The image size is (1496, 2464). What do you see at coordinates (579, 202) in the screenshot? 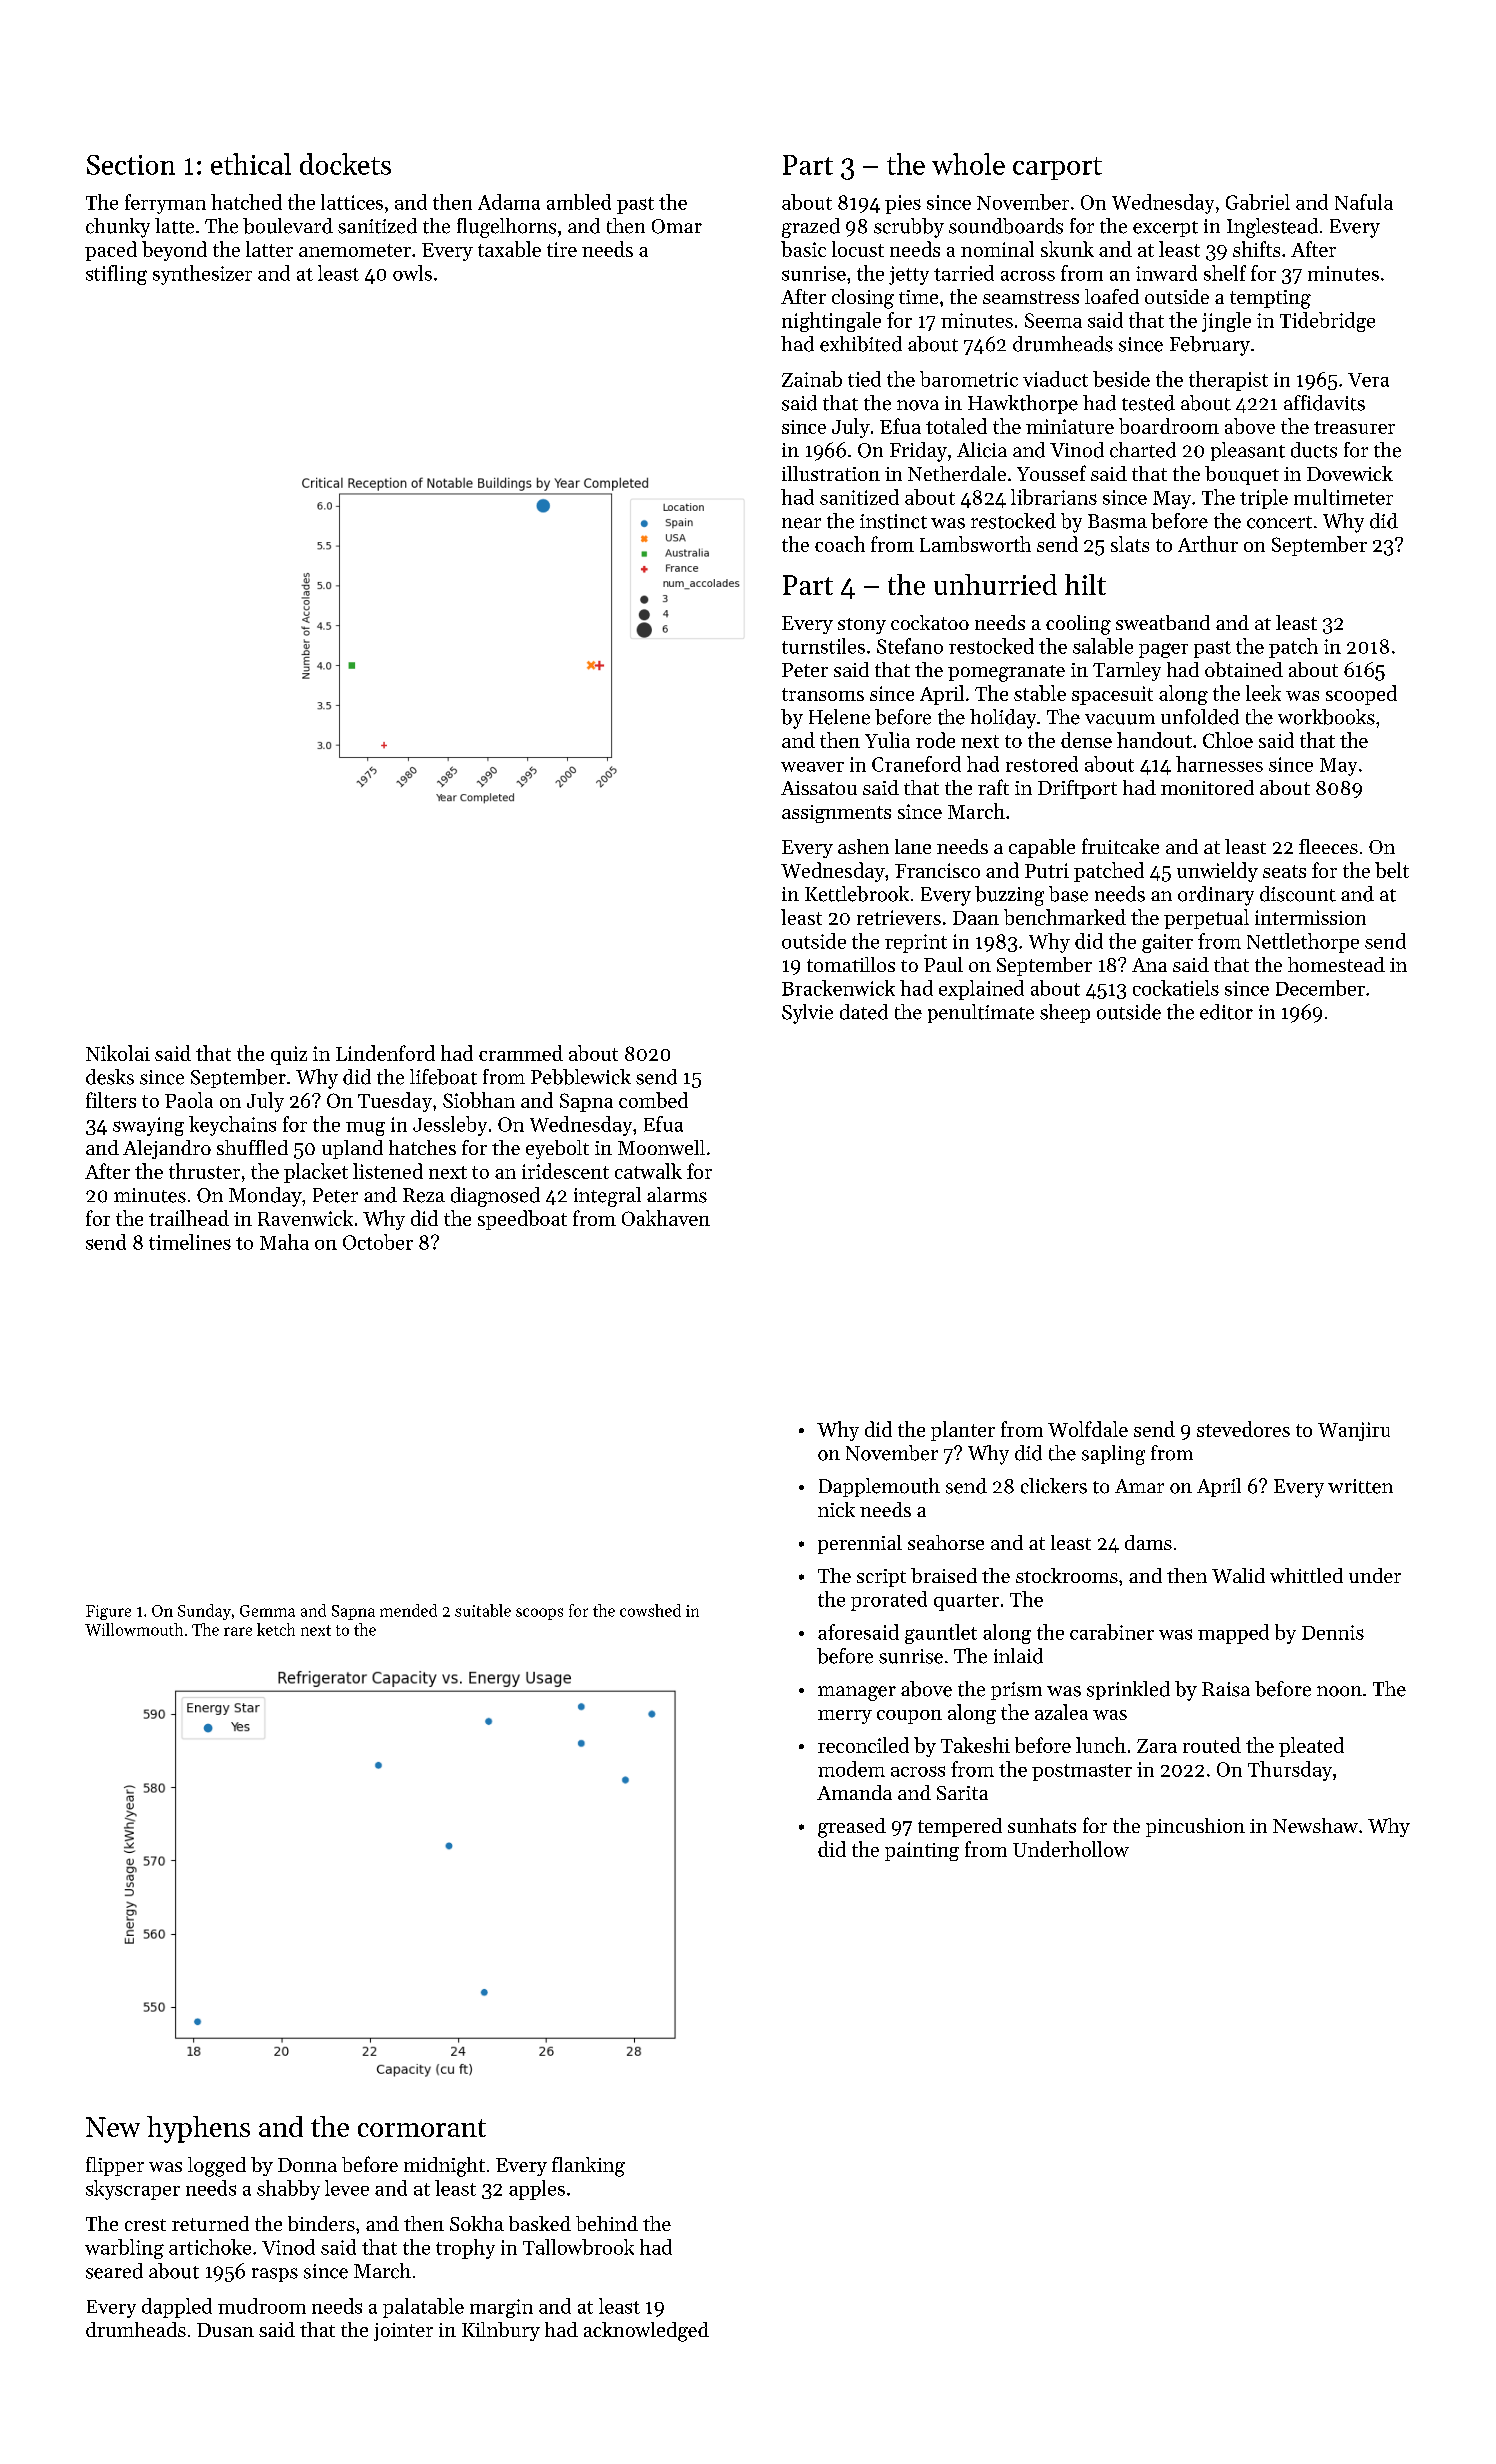
I see `ambled` at bounding box center [579, 202].
